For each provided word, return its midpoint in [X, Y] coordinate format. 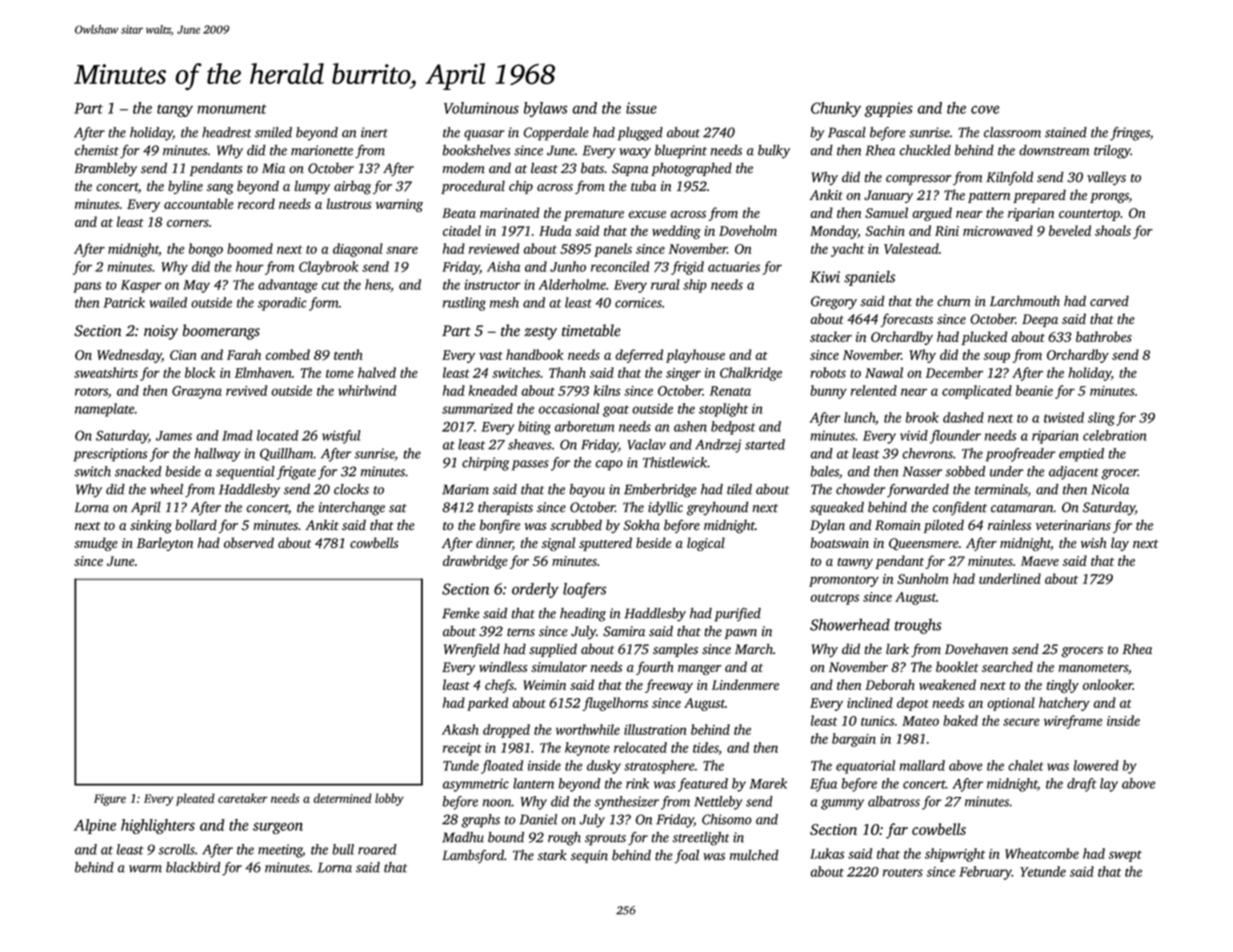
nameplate [104, 410]
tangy [175, 110]
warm [145, 869]
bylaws [545, 109]
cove [985, 109]
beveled [1070, 230]
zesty [540, 333]
